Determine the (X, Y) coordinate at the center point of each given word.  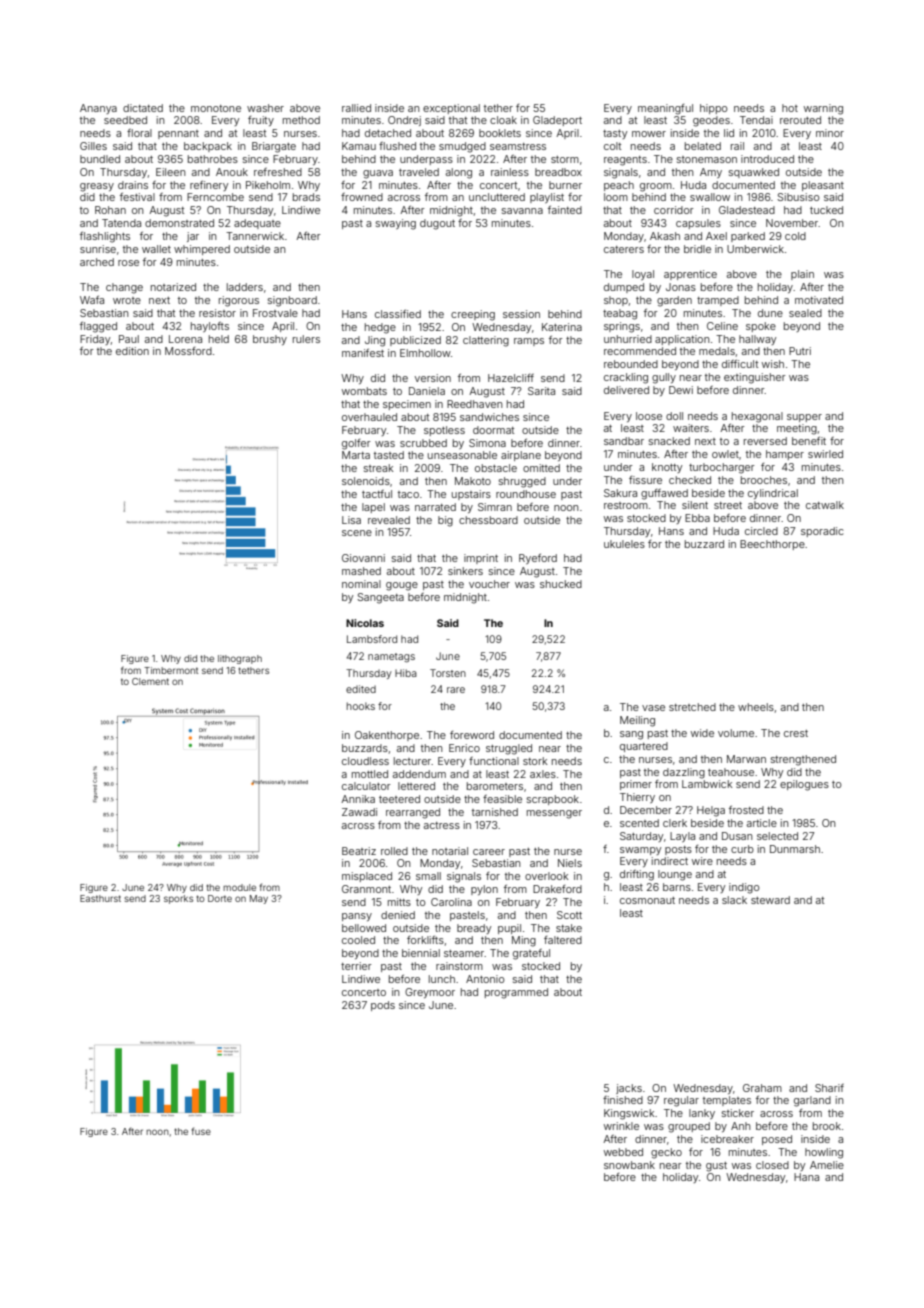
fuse (201, 1131)
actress (442, 825)
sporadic (822, 532)
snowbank (629, 1165)
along (459, 173)
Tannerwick (255, 236)
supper (804, 418)
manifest (363, 353)
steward (770, 900)
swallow (710, 197)
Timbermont (171, 670)
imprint (481, 559)
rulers (306, 339)
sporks (178, 899)
